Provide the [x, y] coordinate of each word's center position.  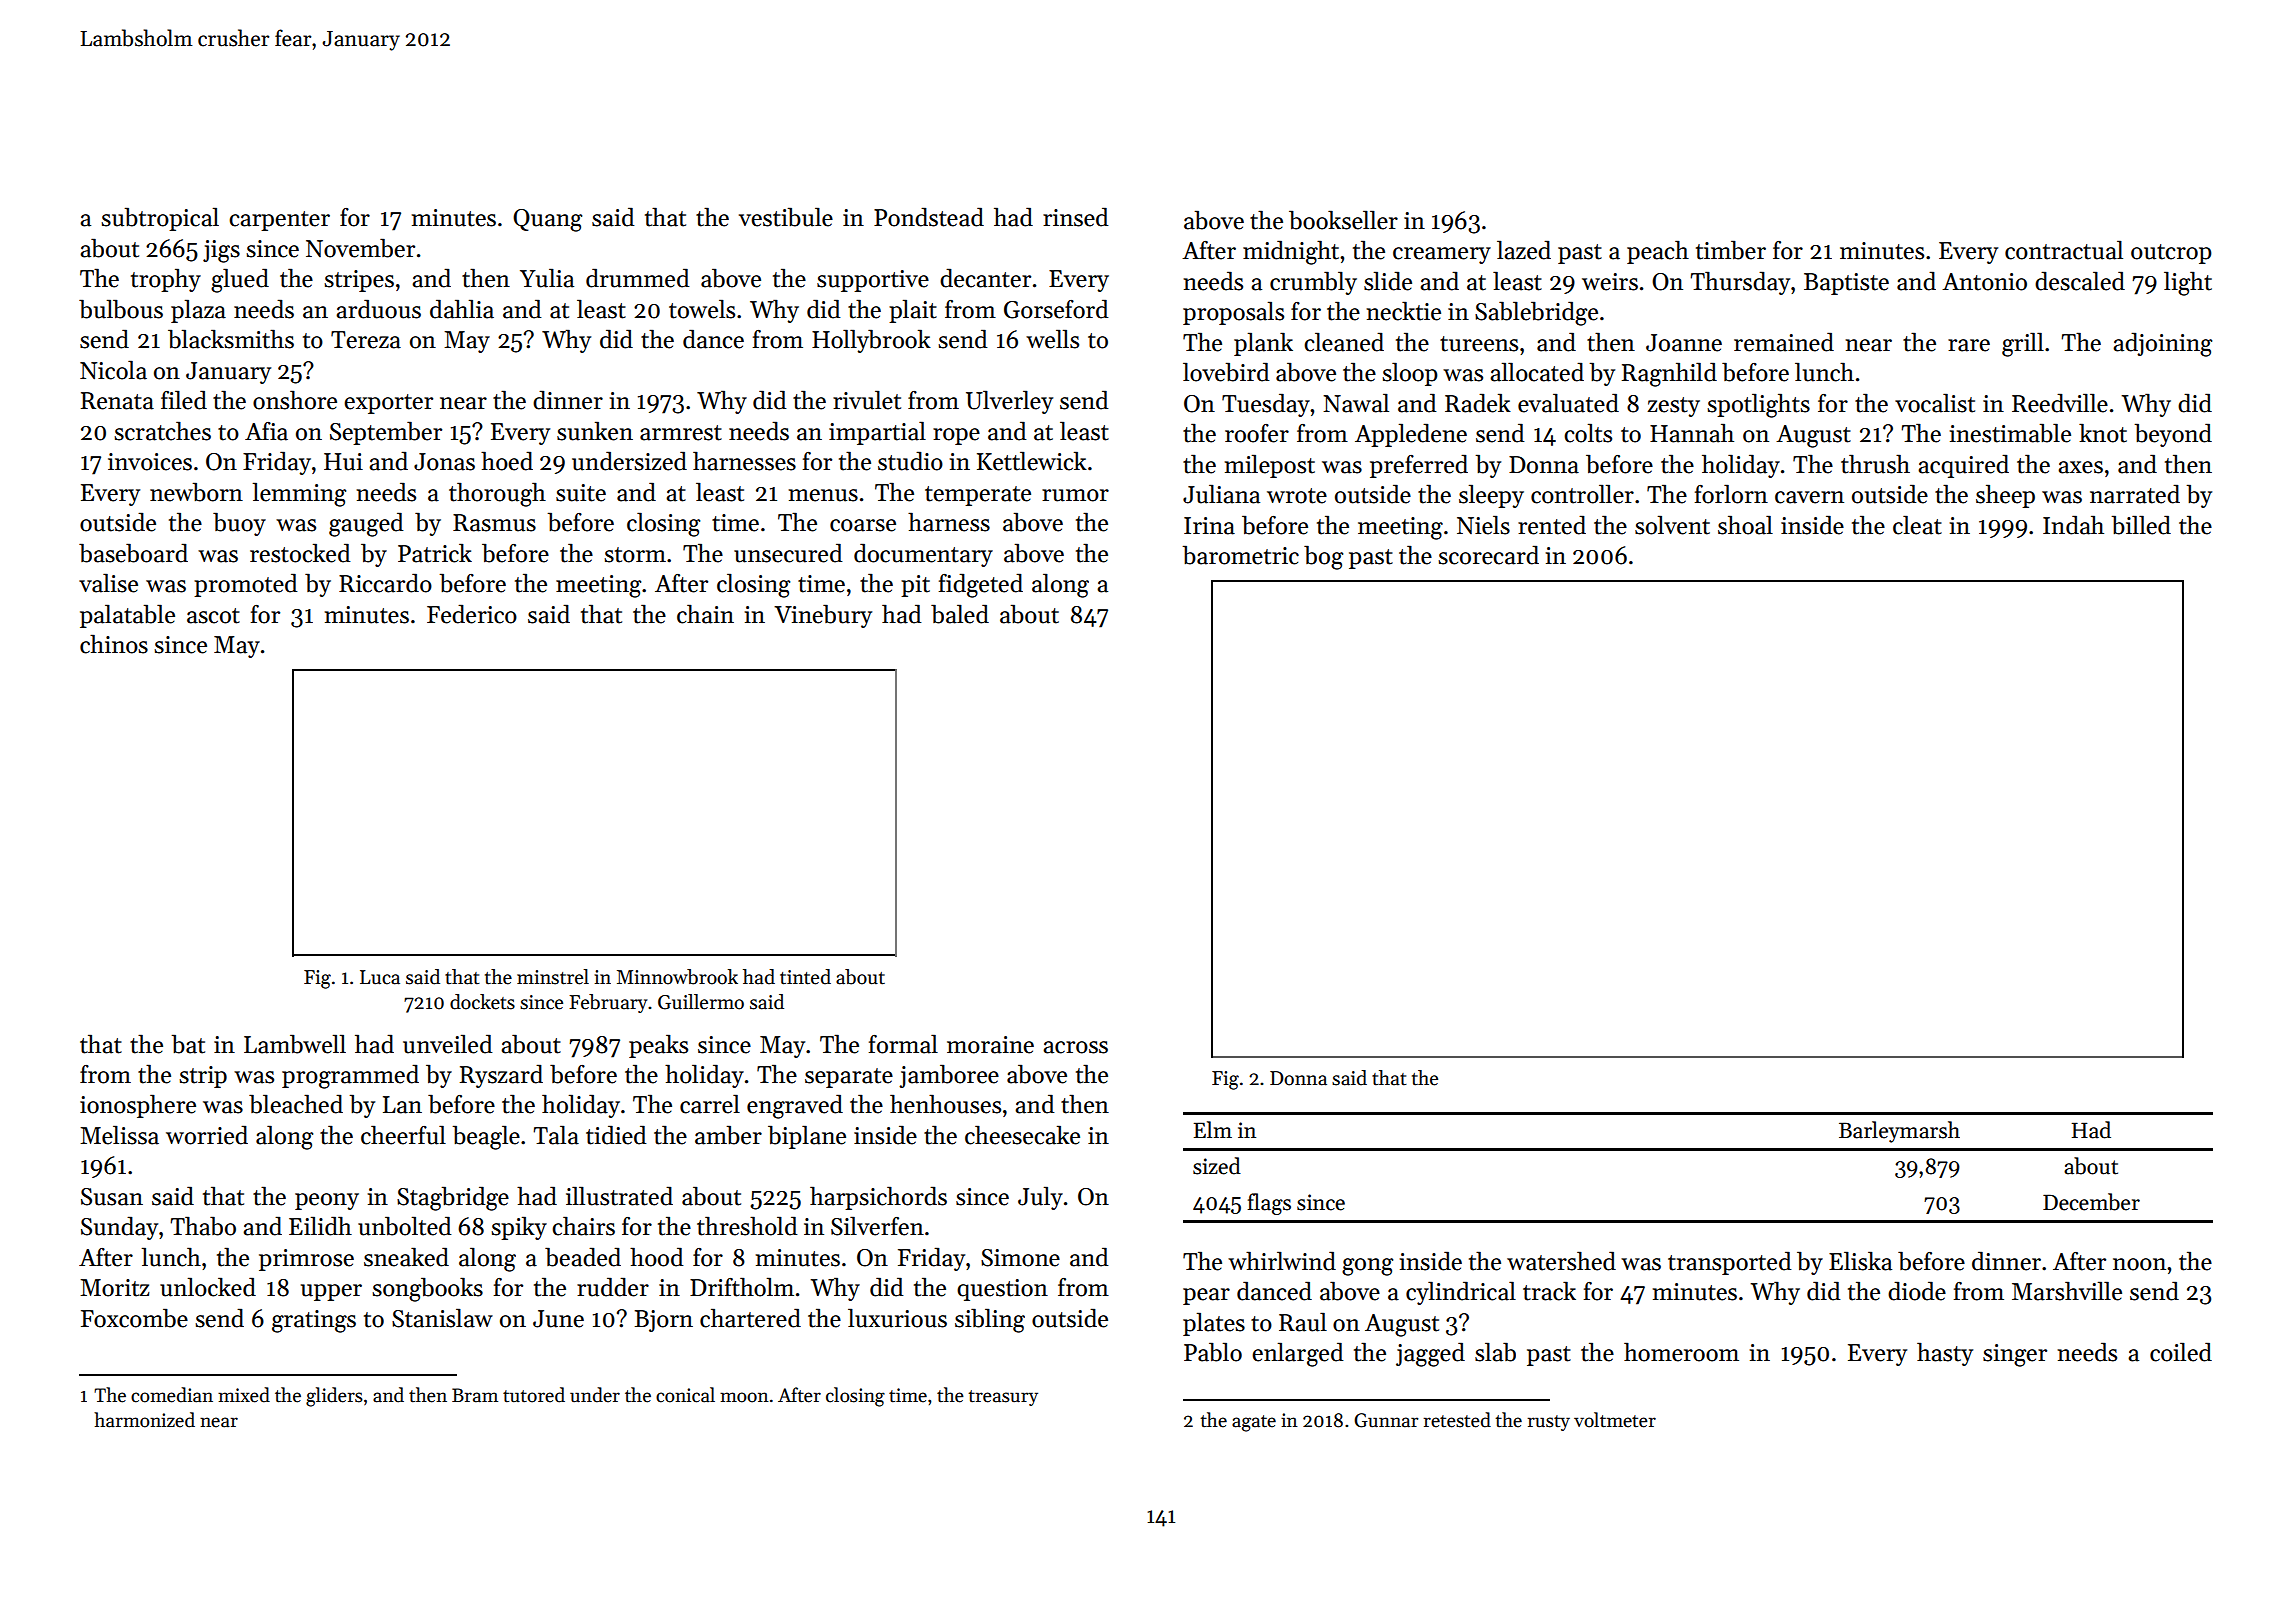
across [1075, 1047]
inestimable [2010, 433]
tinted [805, 977]
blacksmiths [231, 339]
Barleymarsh [1899, 1132]
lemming [299, 494]
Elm [1213, 1129]
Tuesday [1266, 405]
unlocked [208, 1287]
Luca [380, 977]
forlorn [1731, 494]
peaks [658, 1046]
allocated [1537, 372]
